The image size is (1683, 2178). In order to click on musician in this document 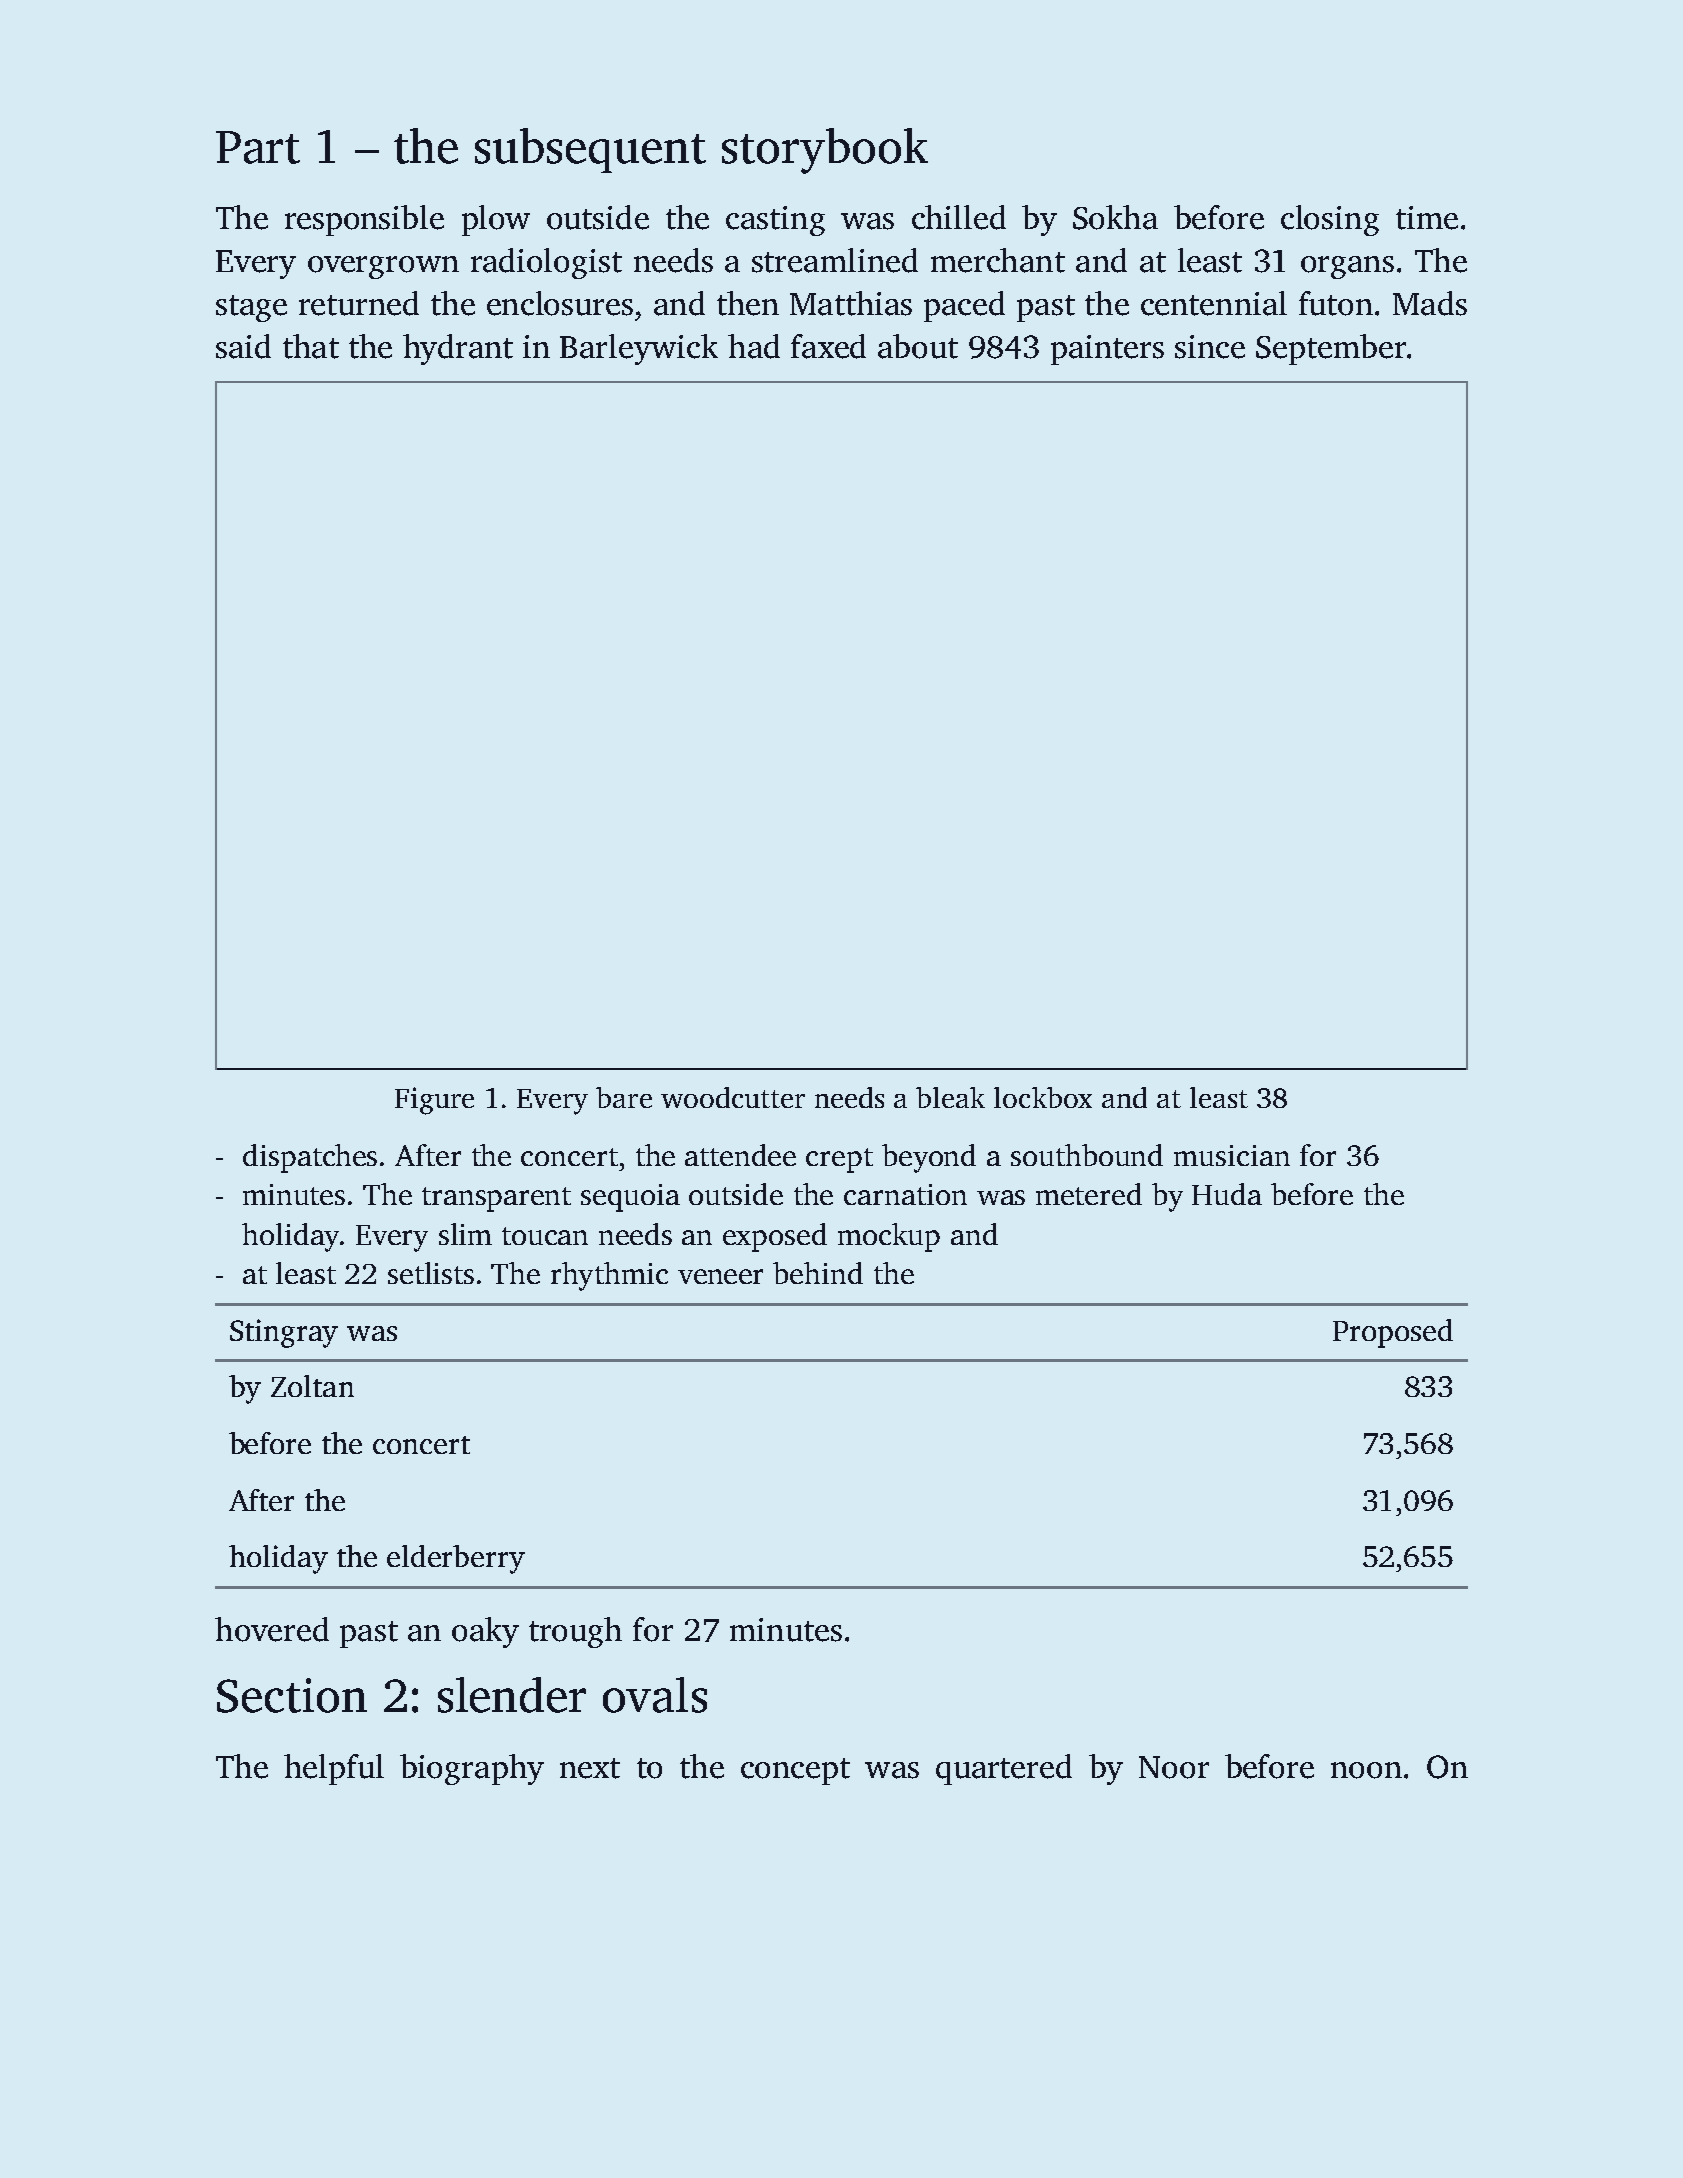, I will do `click(1232, 1155)`.
